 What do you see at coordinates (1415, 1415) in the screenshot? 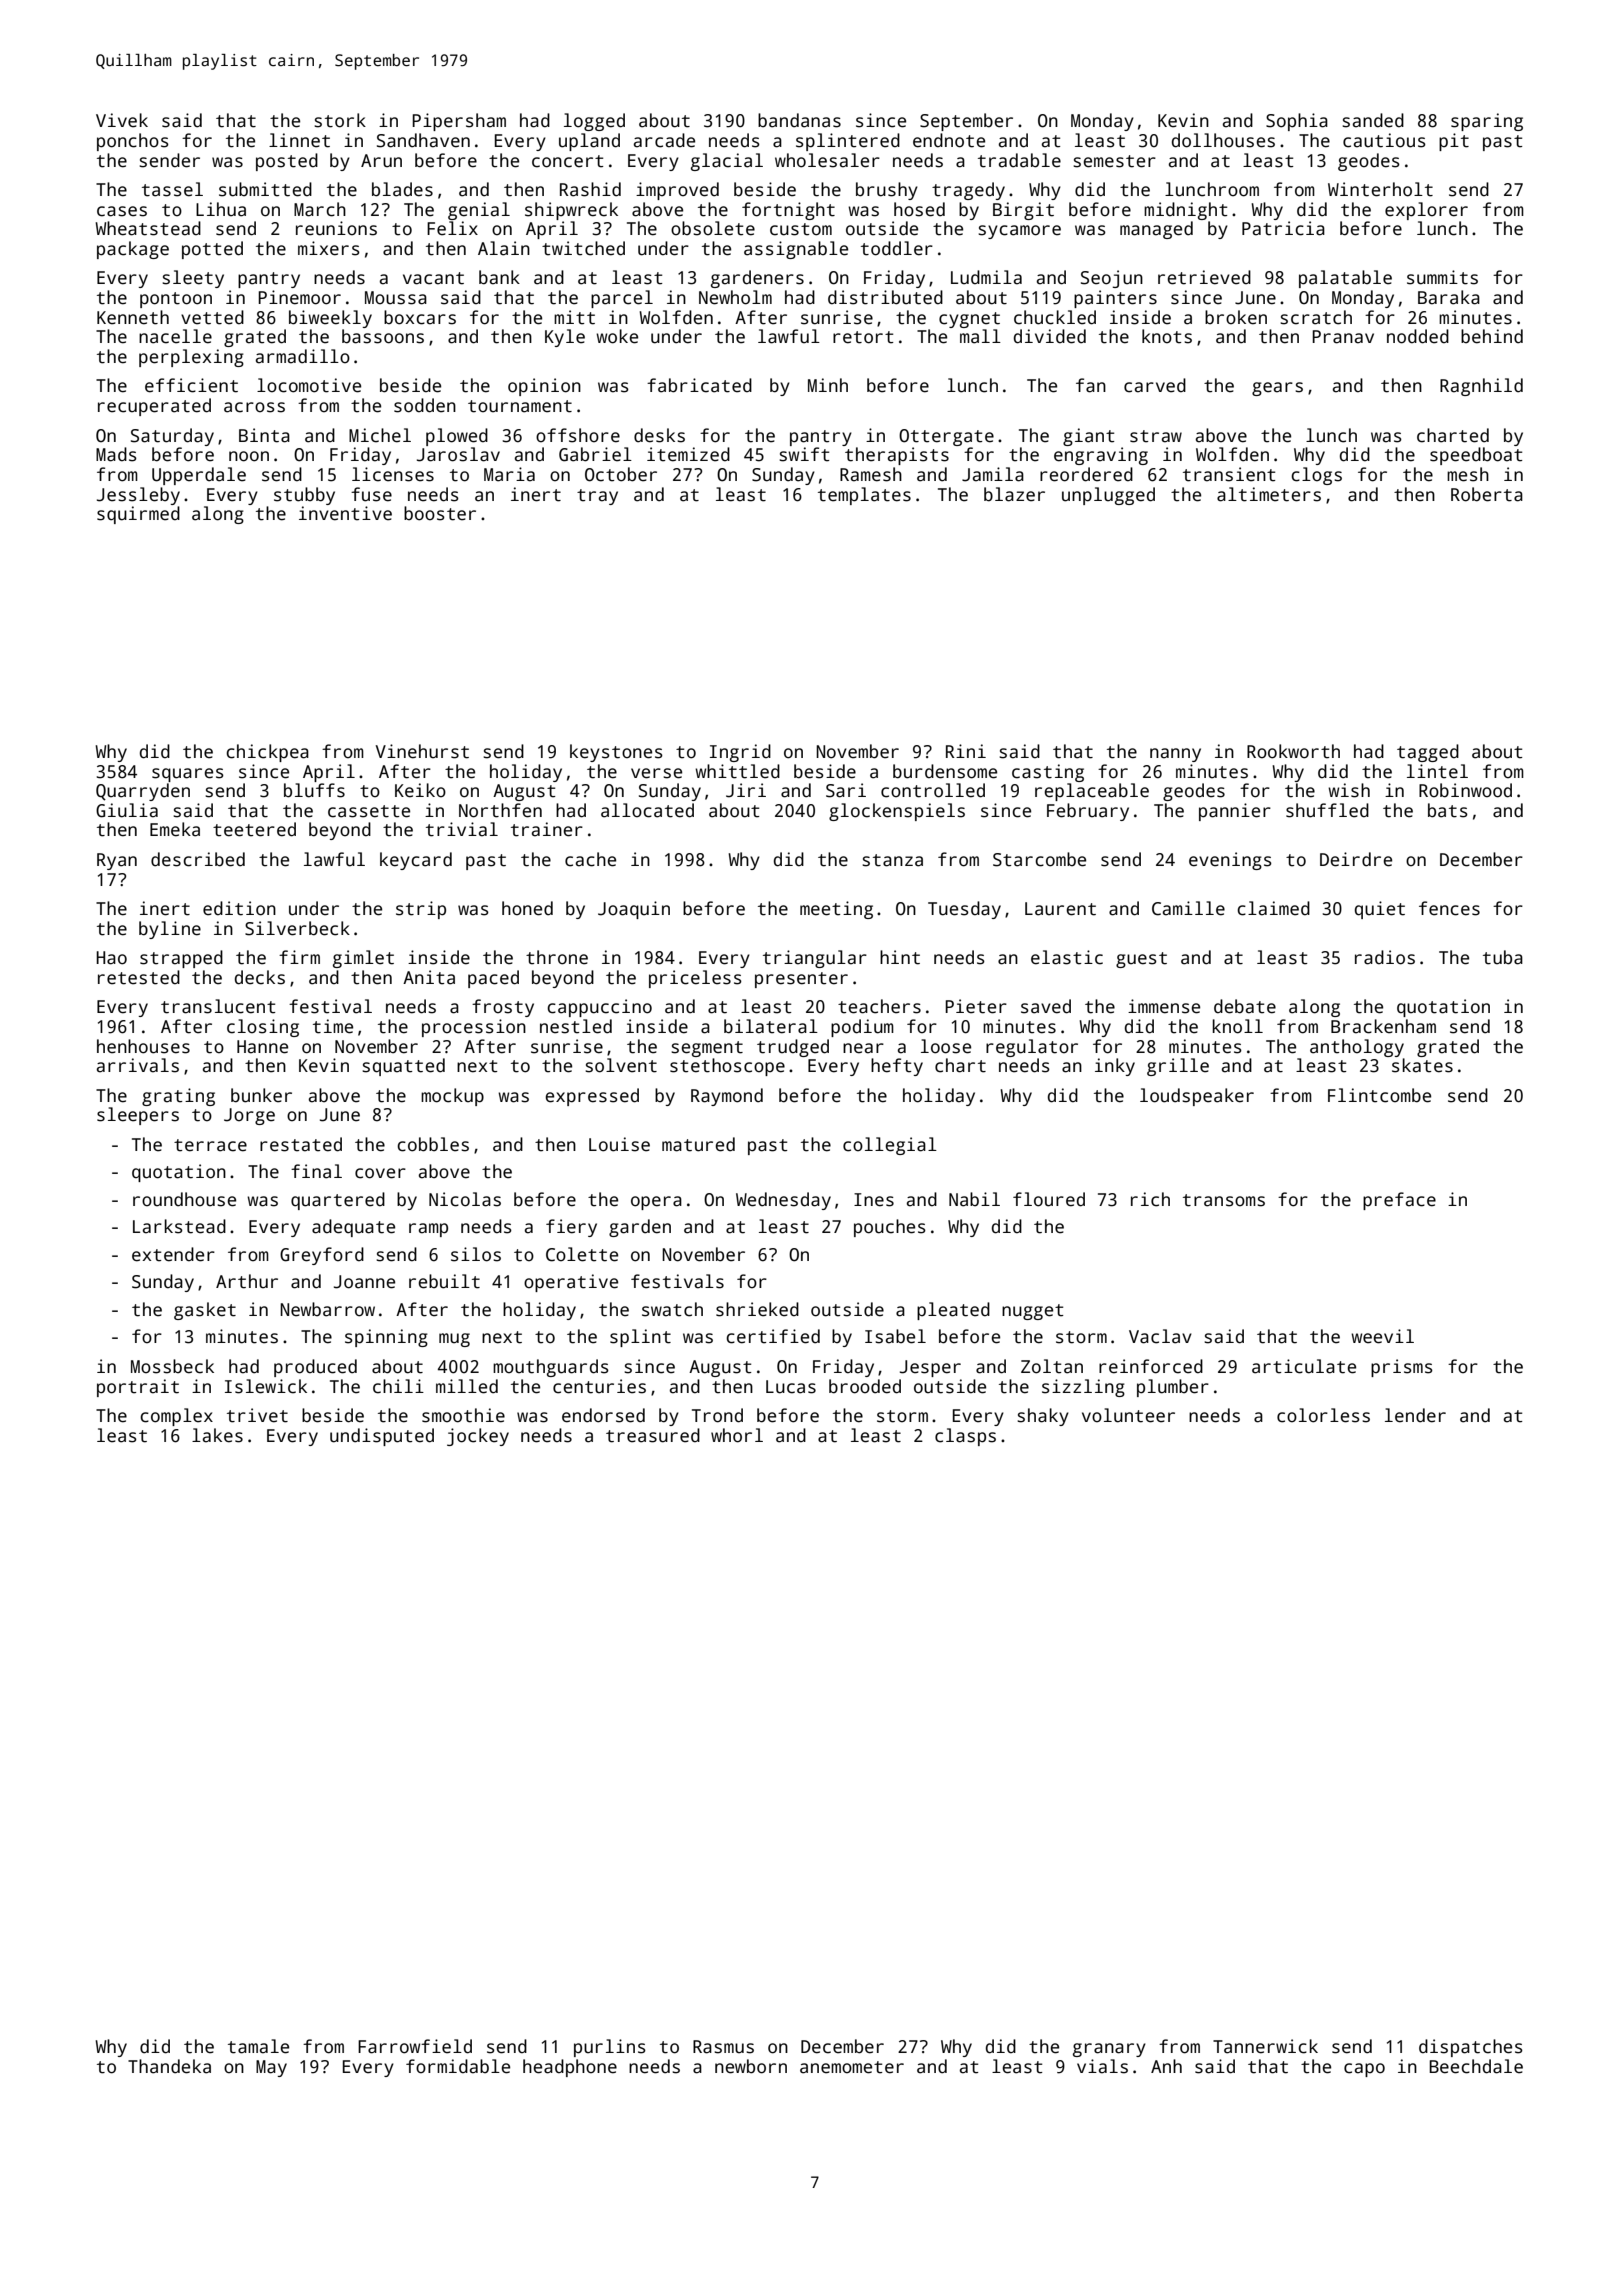
I see `lender` at bounding box center [1415, 1415].
